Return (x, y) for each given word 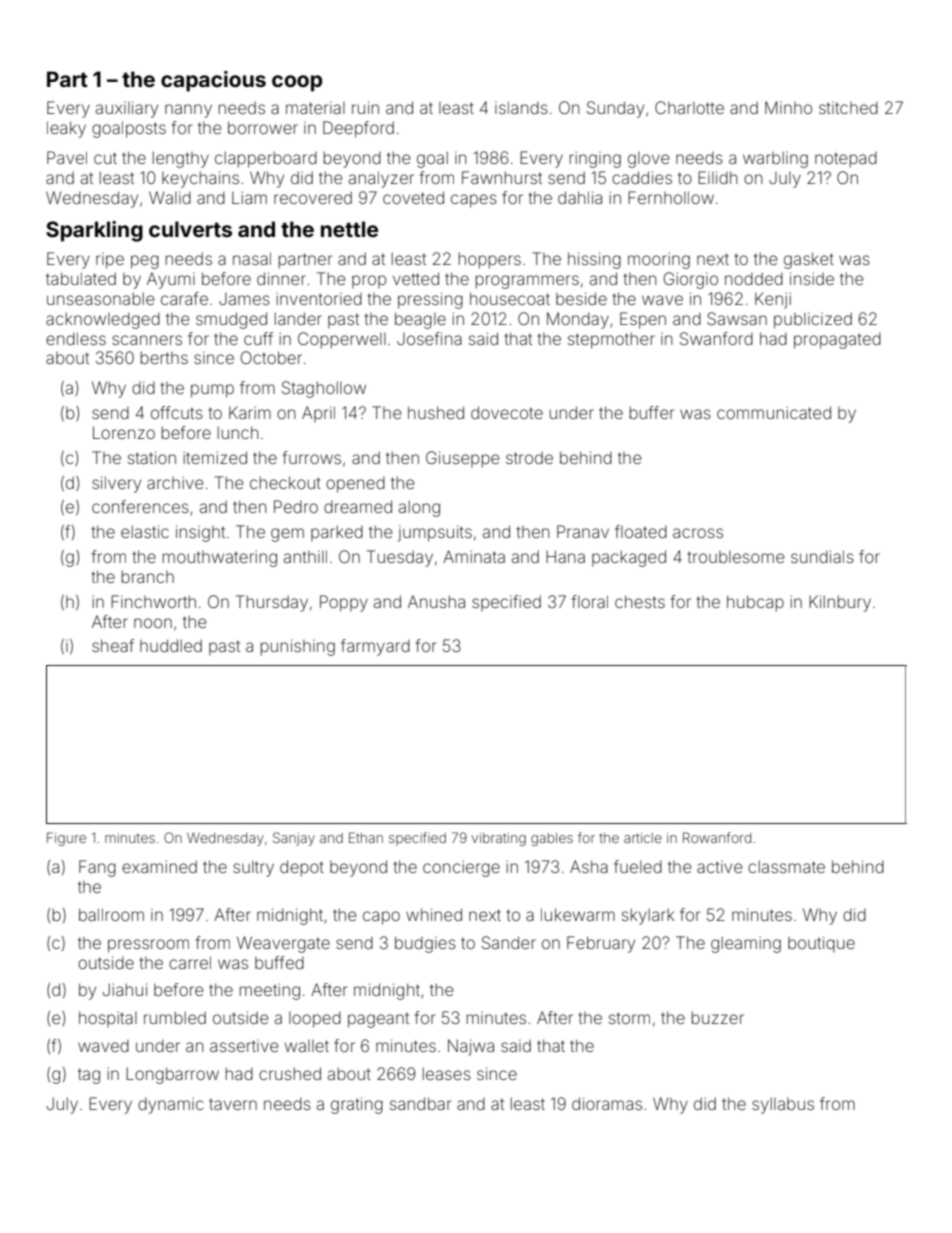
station (152, 457)
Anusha (436, 601)
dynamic (170, 1106)
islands (521, 107)
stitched (848, 108)
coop (297, 83)
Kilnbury (840, 603)
